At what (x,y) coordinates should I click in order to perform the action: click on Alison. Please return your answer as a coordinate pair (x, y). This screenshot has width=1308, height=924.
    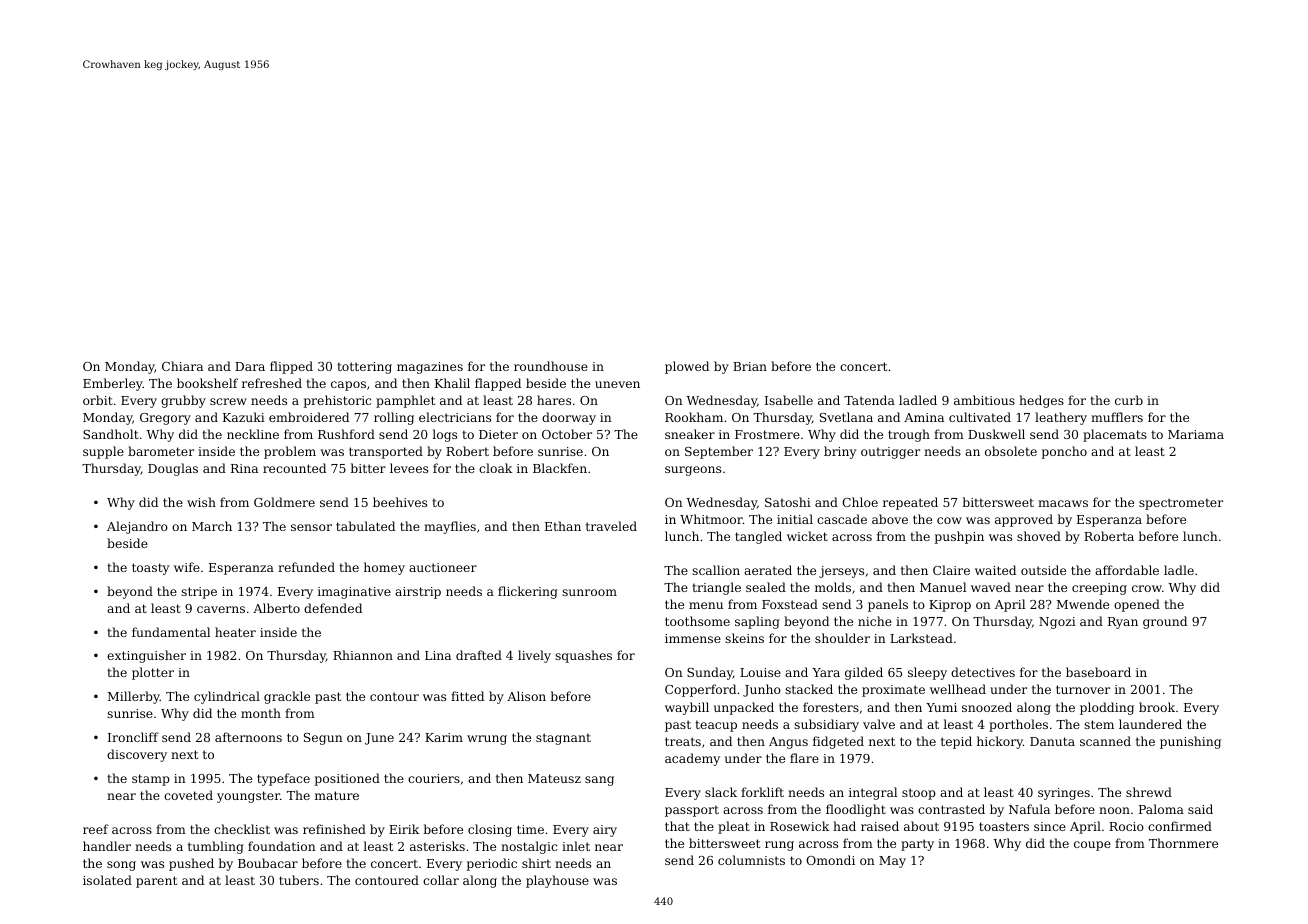
    Looking at the image, I should click on (526, 696).
